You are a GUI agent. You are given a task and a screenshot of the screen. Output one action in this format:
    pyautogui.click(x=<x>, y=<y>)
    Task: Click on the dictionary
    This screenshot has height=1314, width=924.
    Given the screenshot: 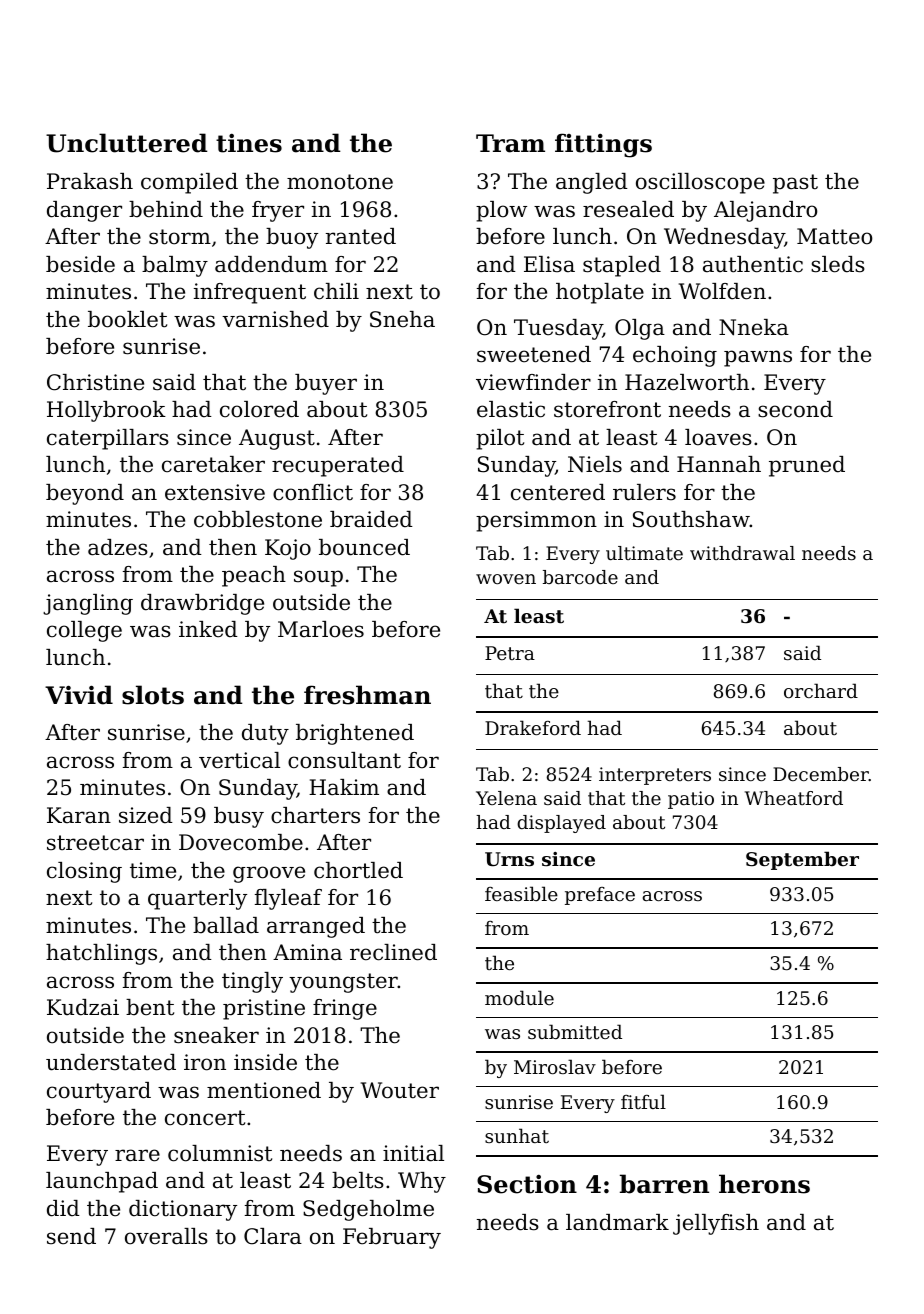 What is the action you would take?
    pyautogui.click(x=183, y=1210)
